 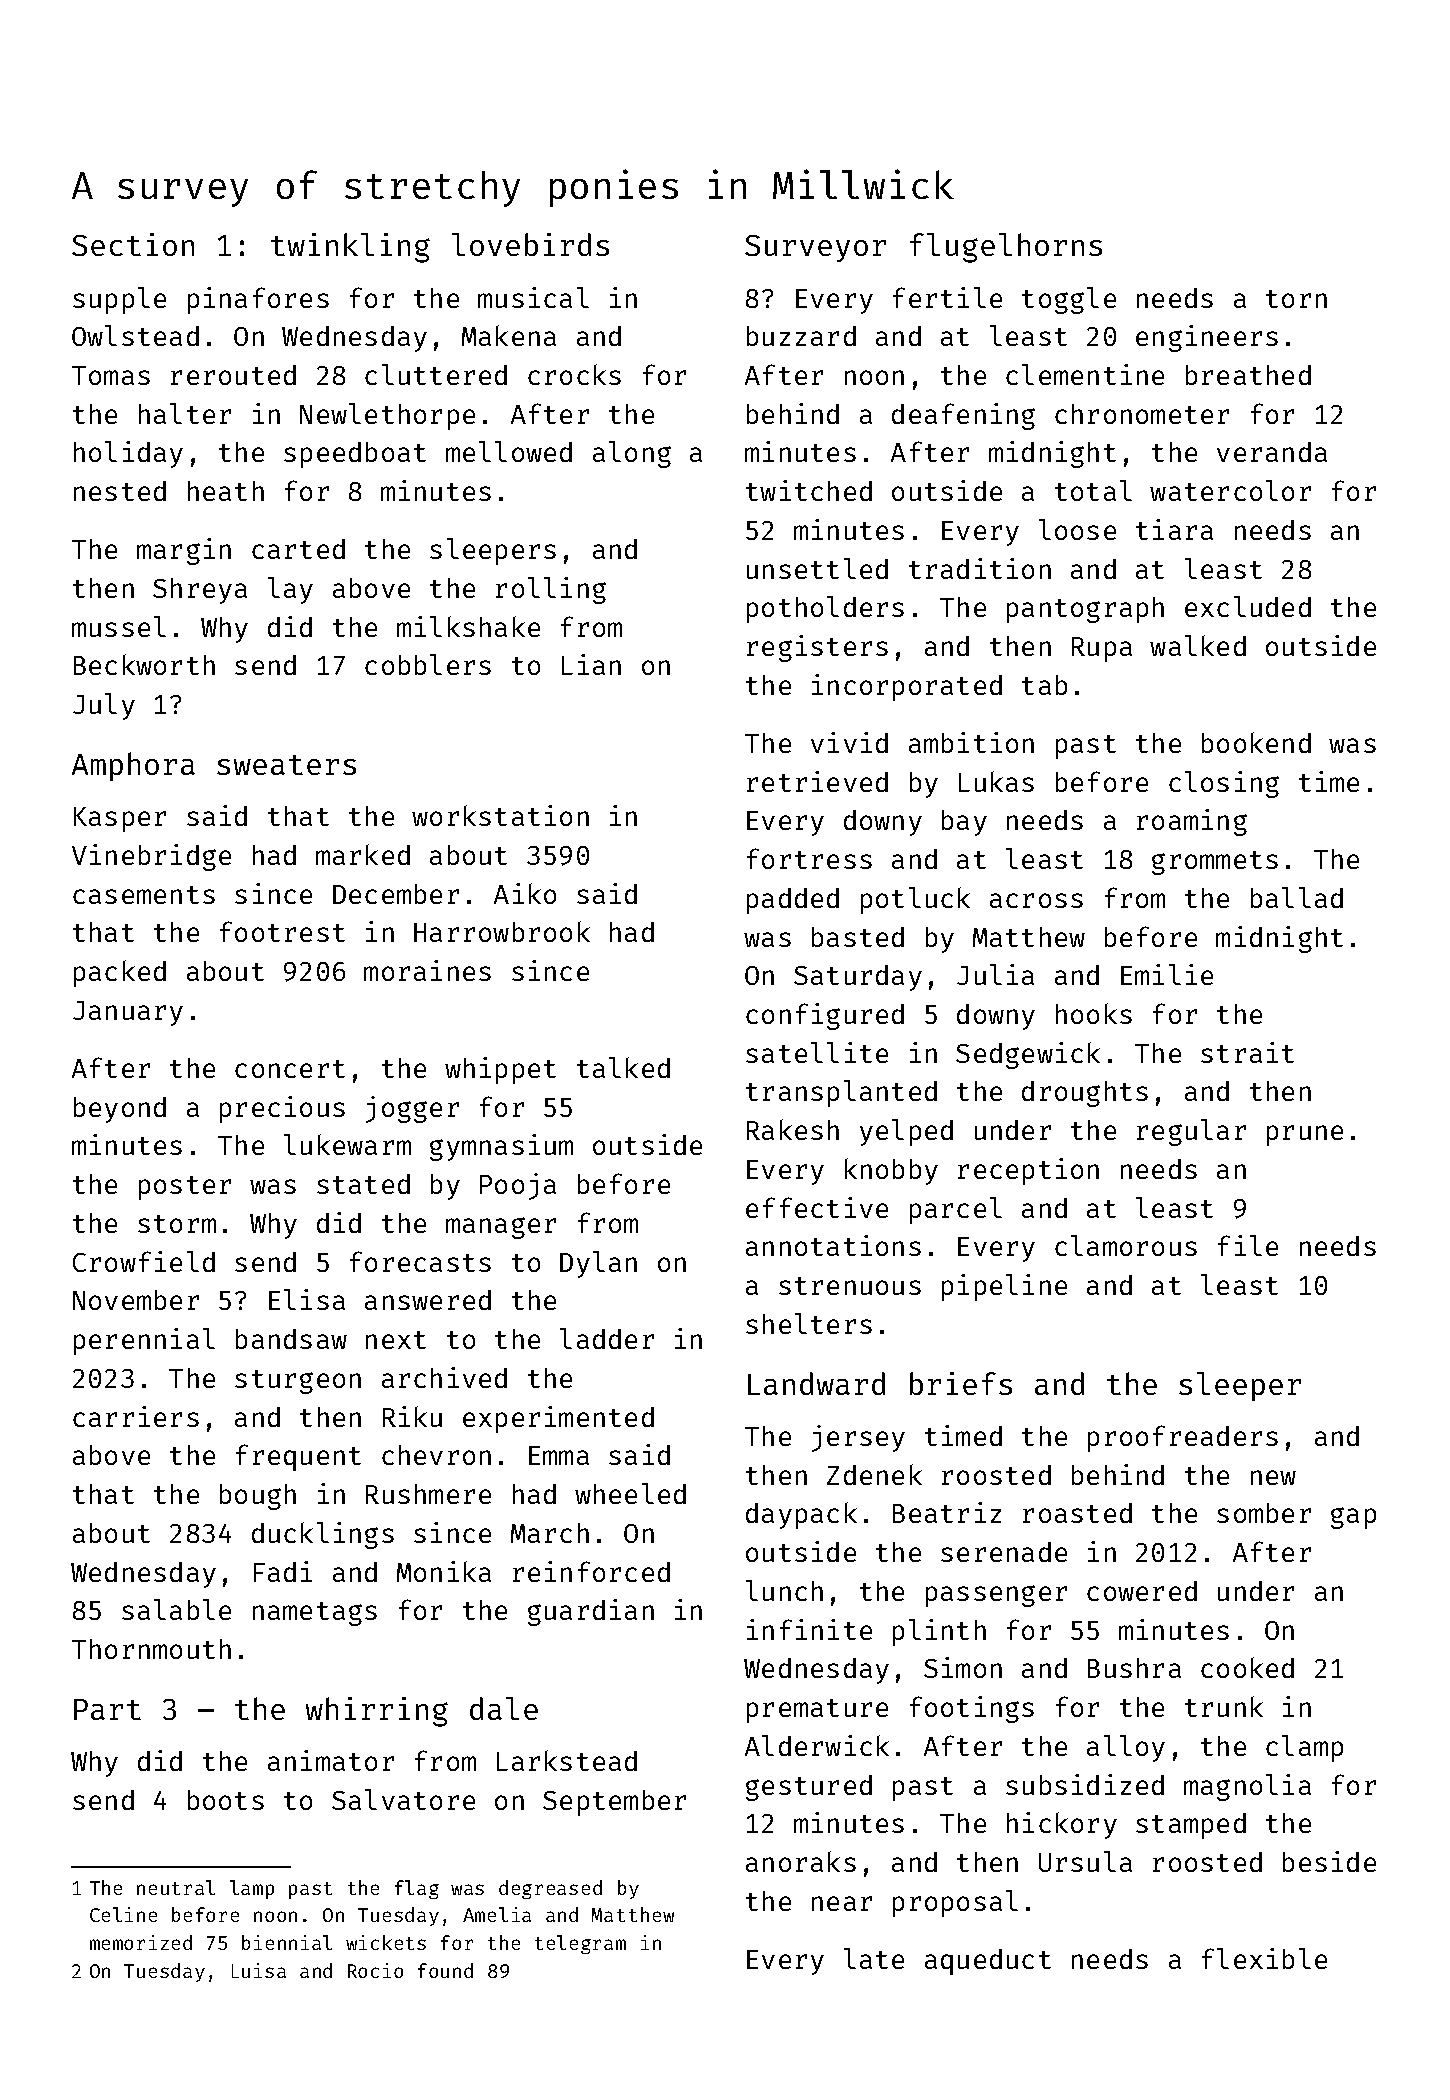 I want to click on parcel, so click(x=956, y=1210).
